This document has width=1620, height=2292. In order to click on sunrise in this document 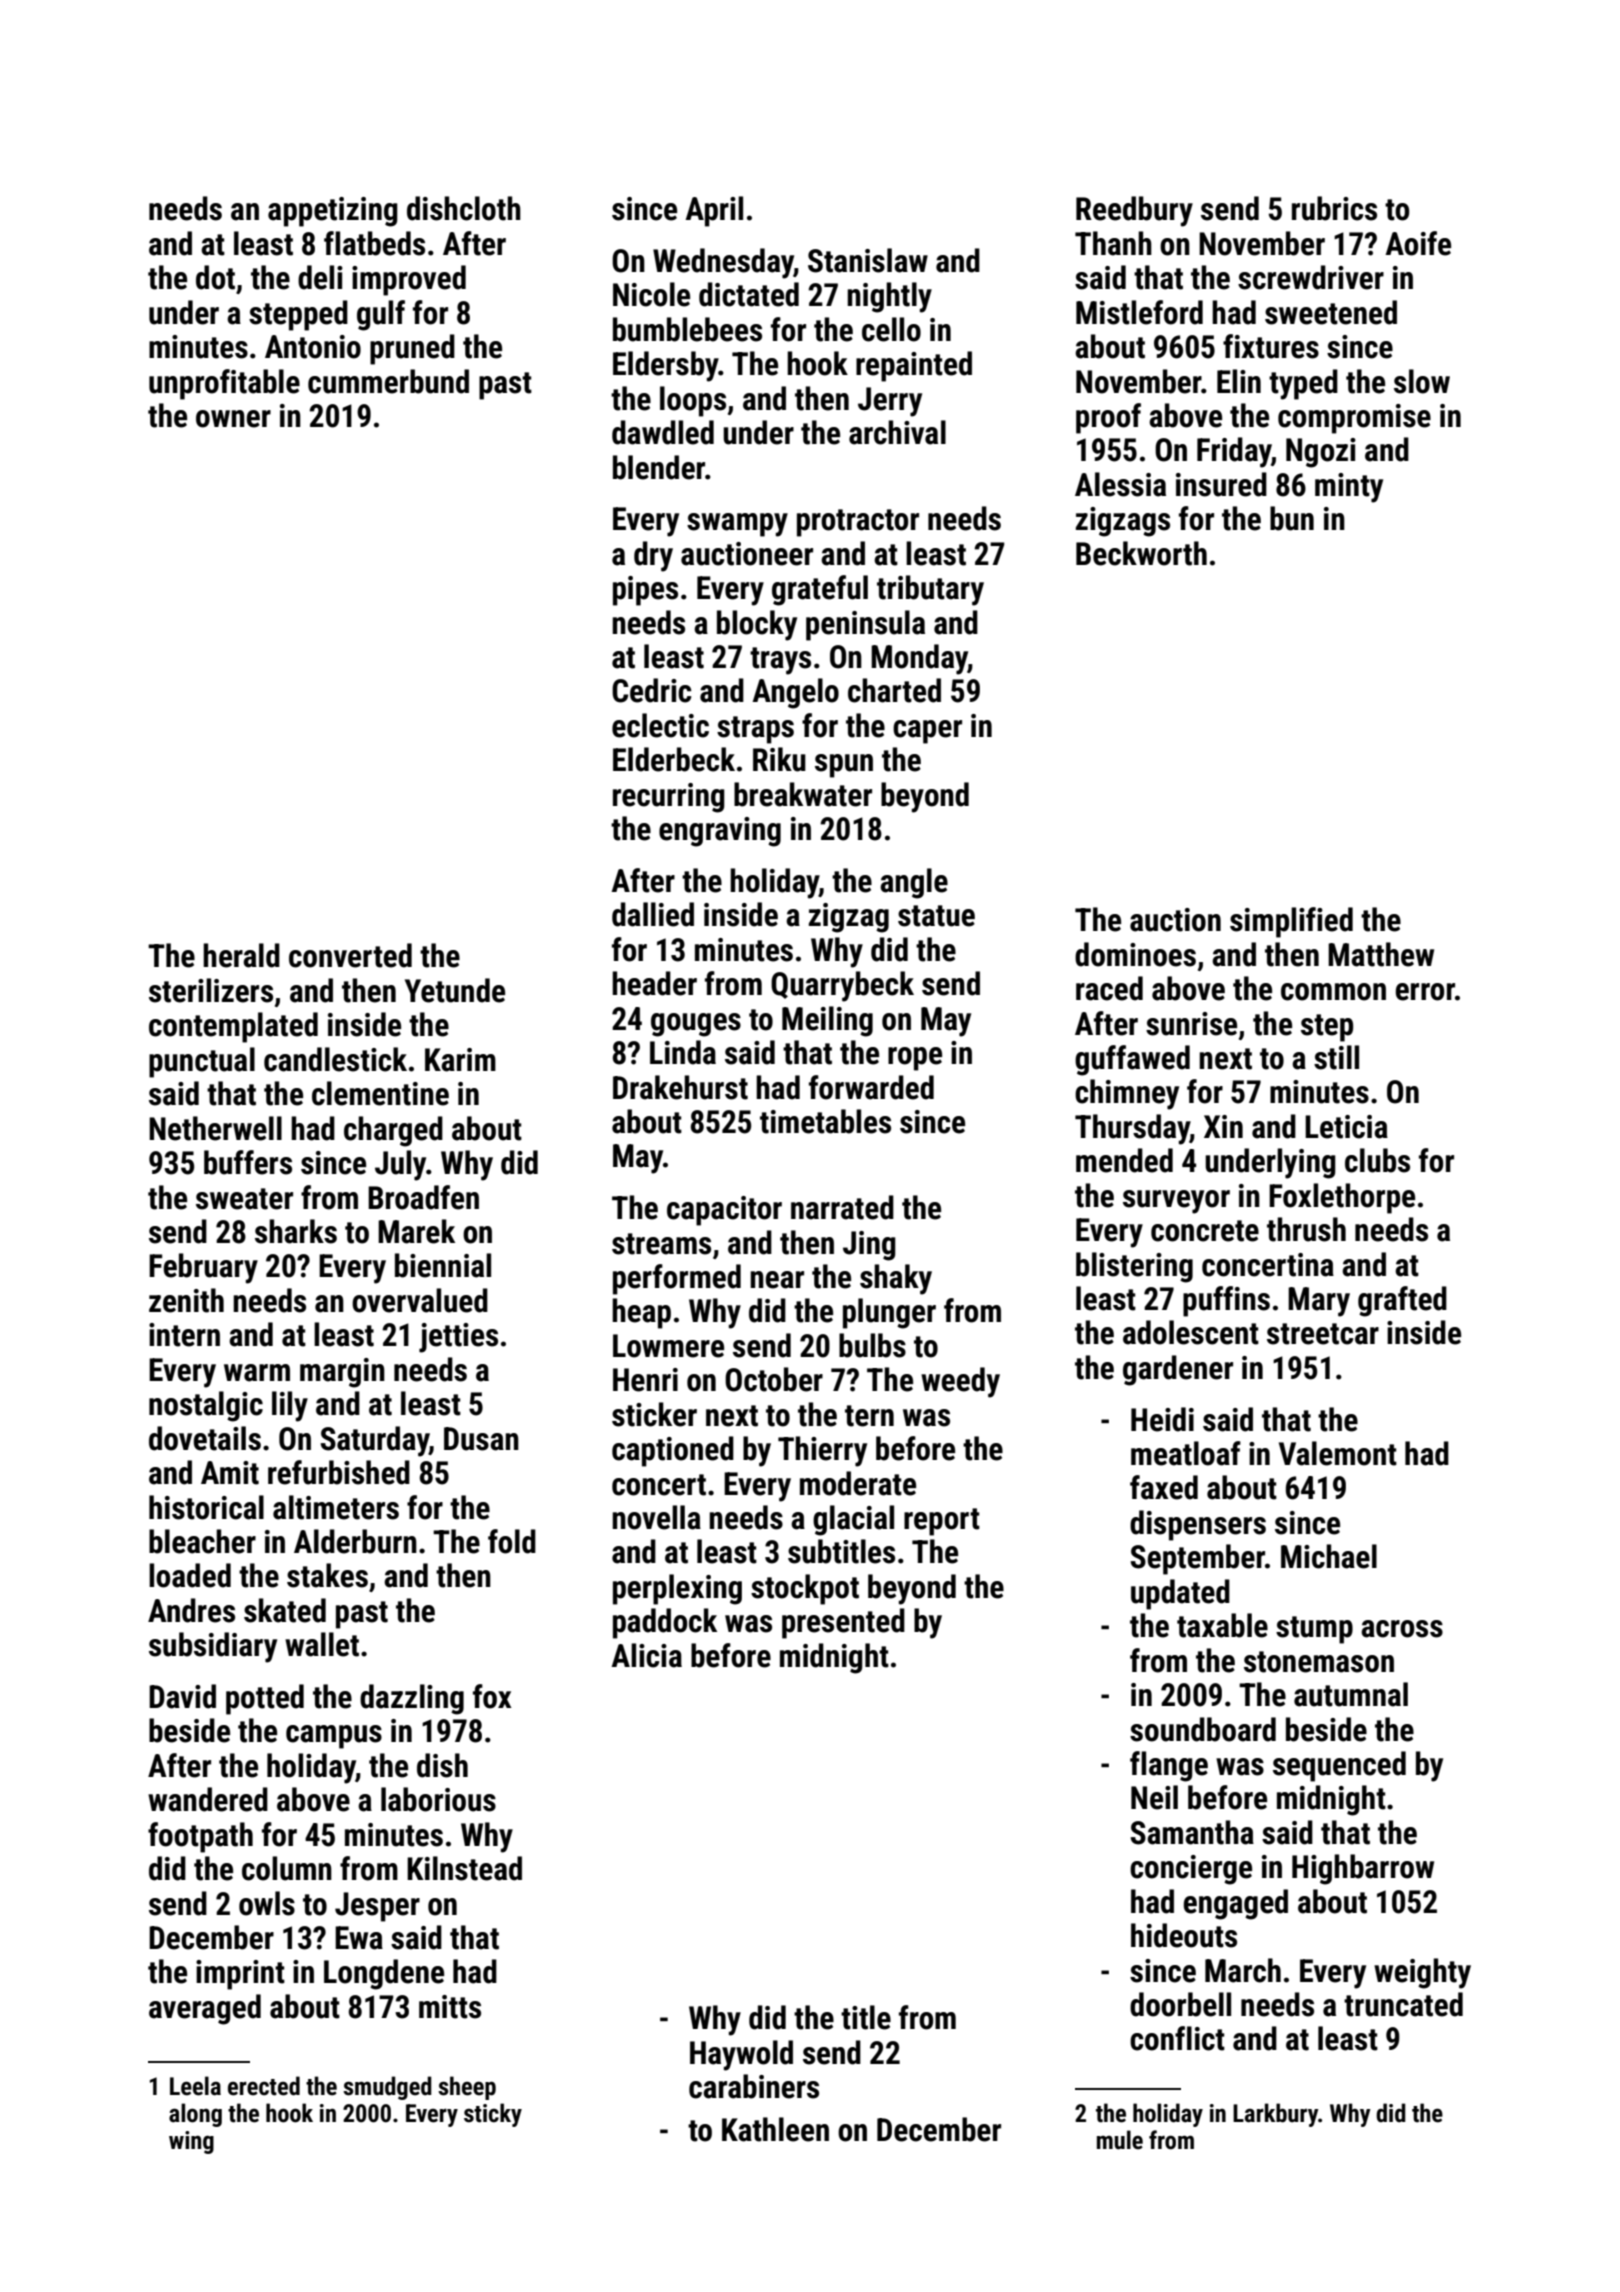, I will do `click(1191, 1024)`.
